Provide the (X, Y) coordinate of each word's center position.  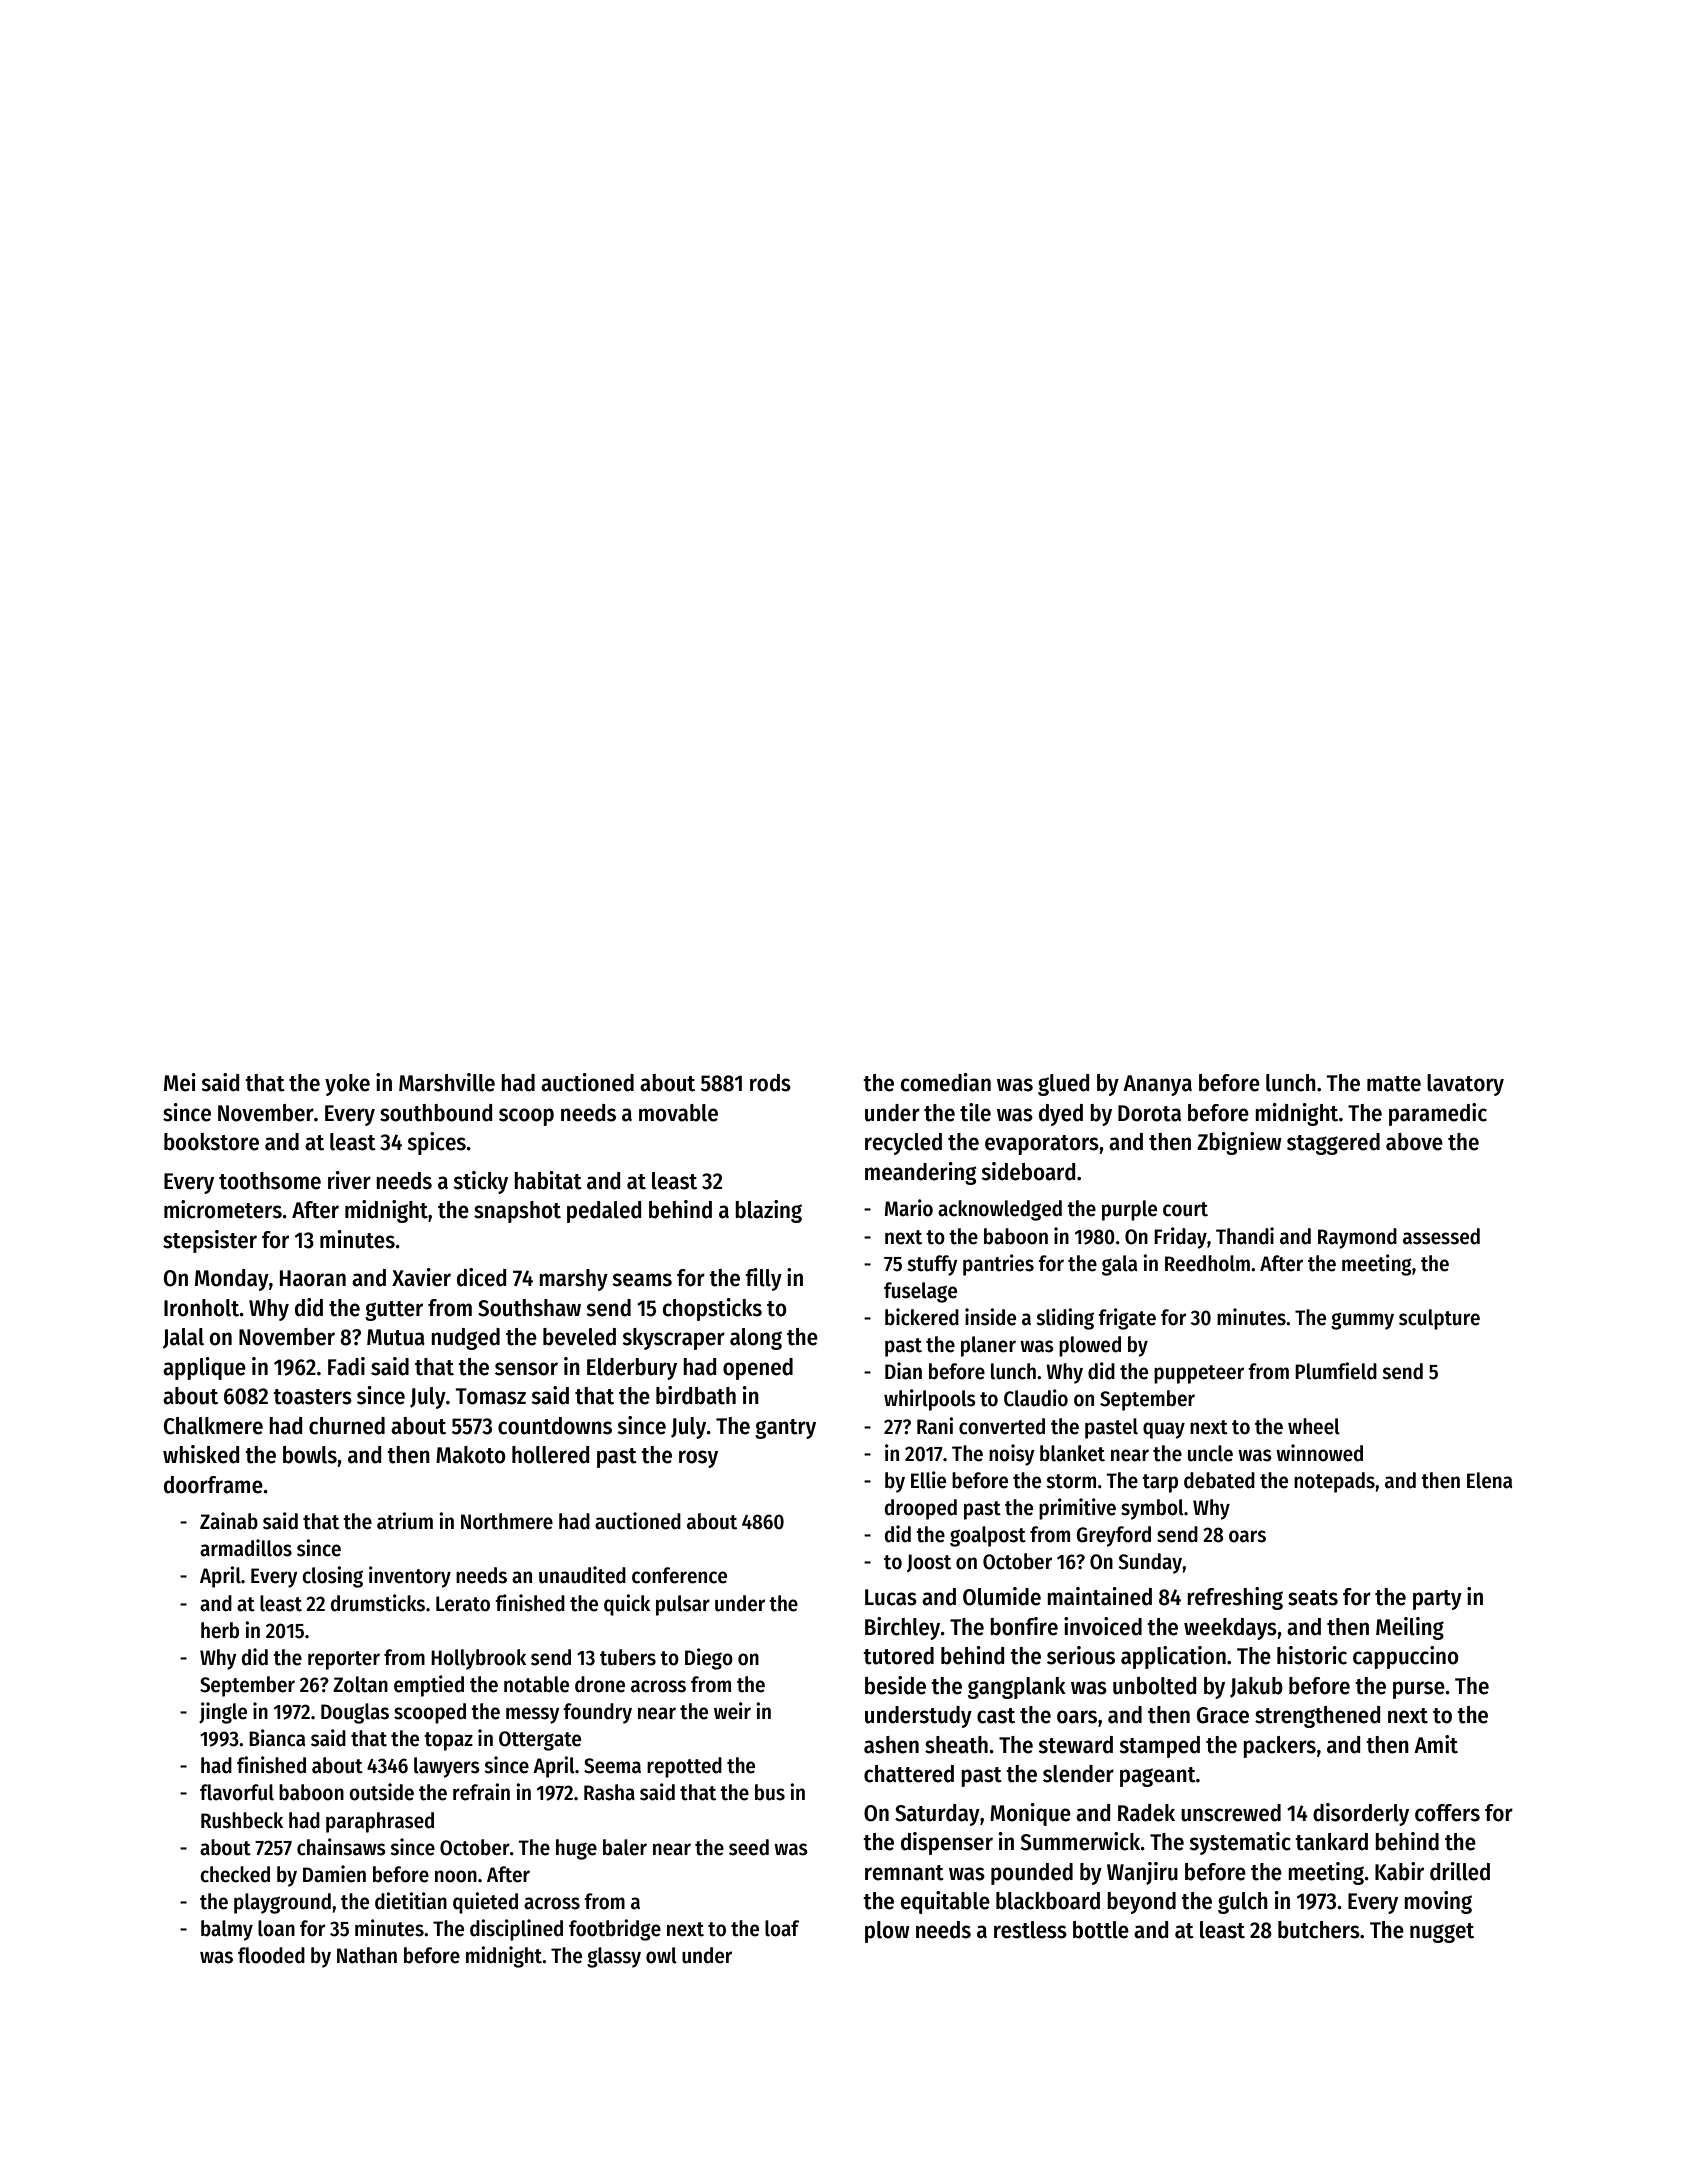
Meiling (1410, 1628)
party (1437, 1600)
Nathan (367, 1955)
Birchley (903, 1628)
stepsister (210, 1241)
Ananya (1157, 1085)
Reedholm (1207, 1263)
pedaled (604, 1212)
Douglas (355, 1713)
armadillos (246, 1548)
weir (732, 1711)
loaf (782, 1928)
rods (770, 1083)
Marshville (447, 1082)
